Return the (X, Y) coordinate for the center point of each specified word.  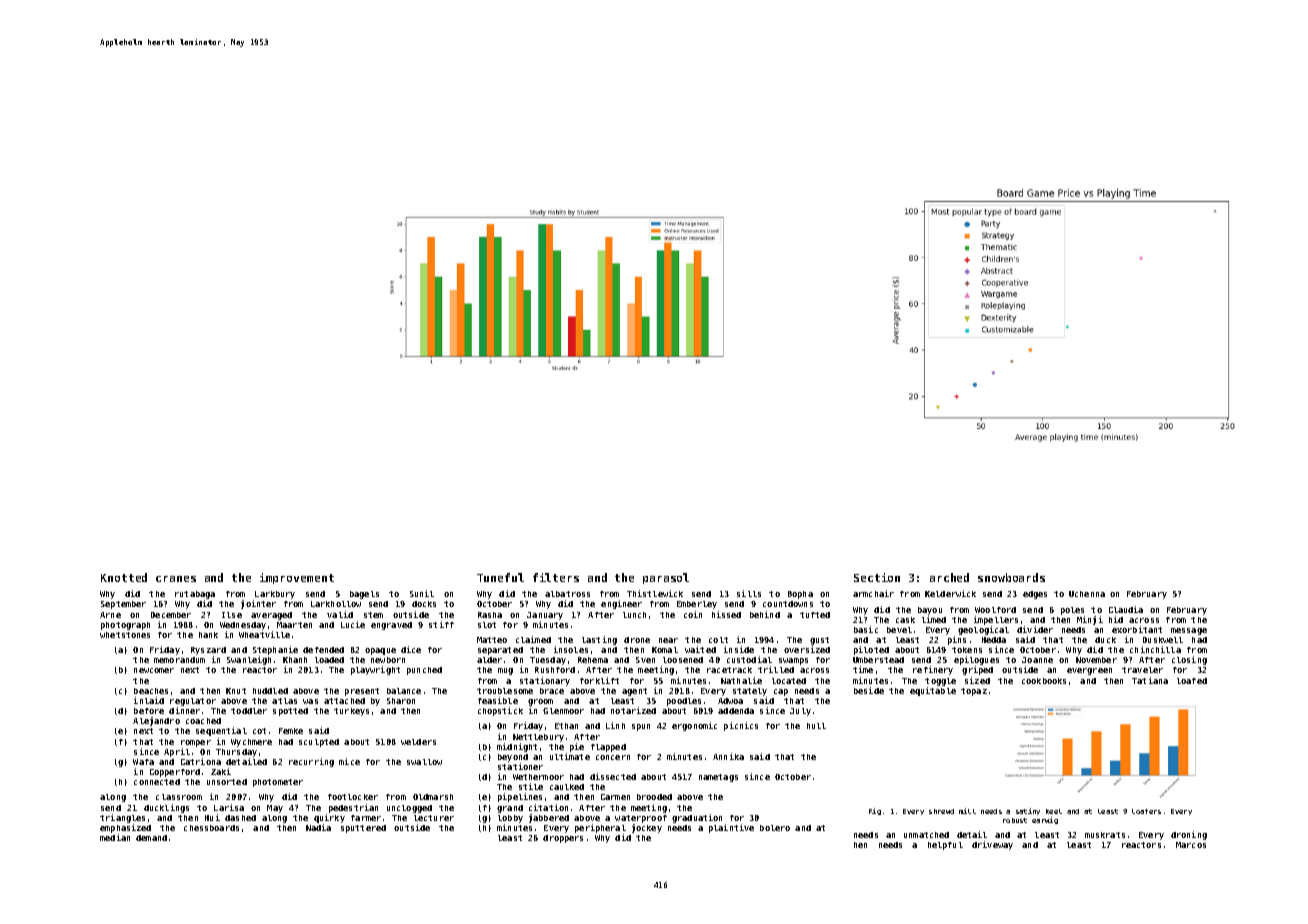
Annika (728, 756)
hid (1116, 619)
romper (196, 743)
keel (1054, 811)
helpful (945, 846)
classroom (179, 797)
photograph (125, 626)
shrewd (941, 811)
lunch (634, 615)
